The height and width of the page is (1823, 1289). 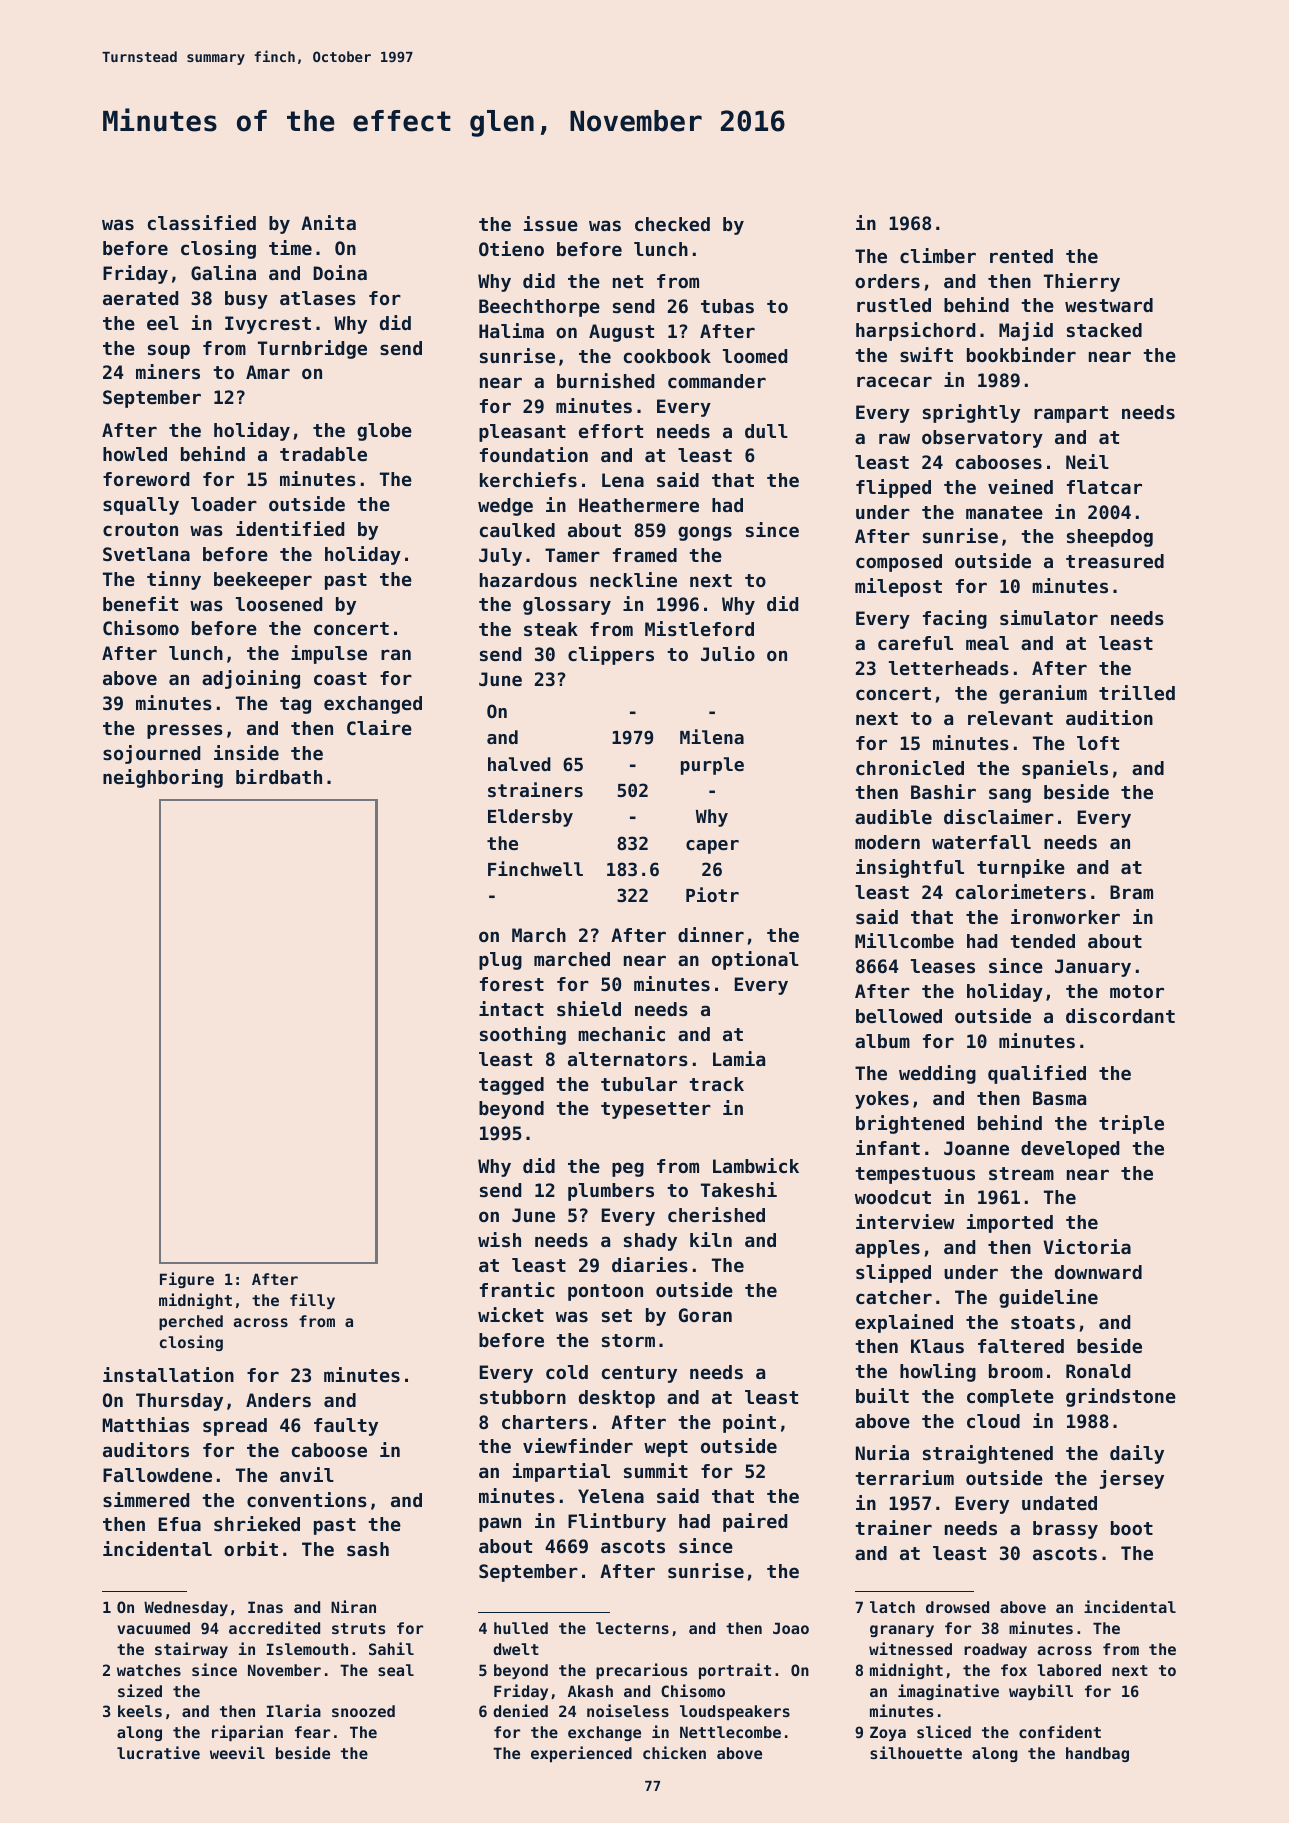 What do you see at coordinates (353, 1606) in the page?
I see `Niran` at bounding box center [353, 1606].
